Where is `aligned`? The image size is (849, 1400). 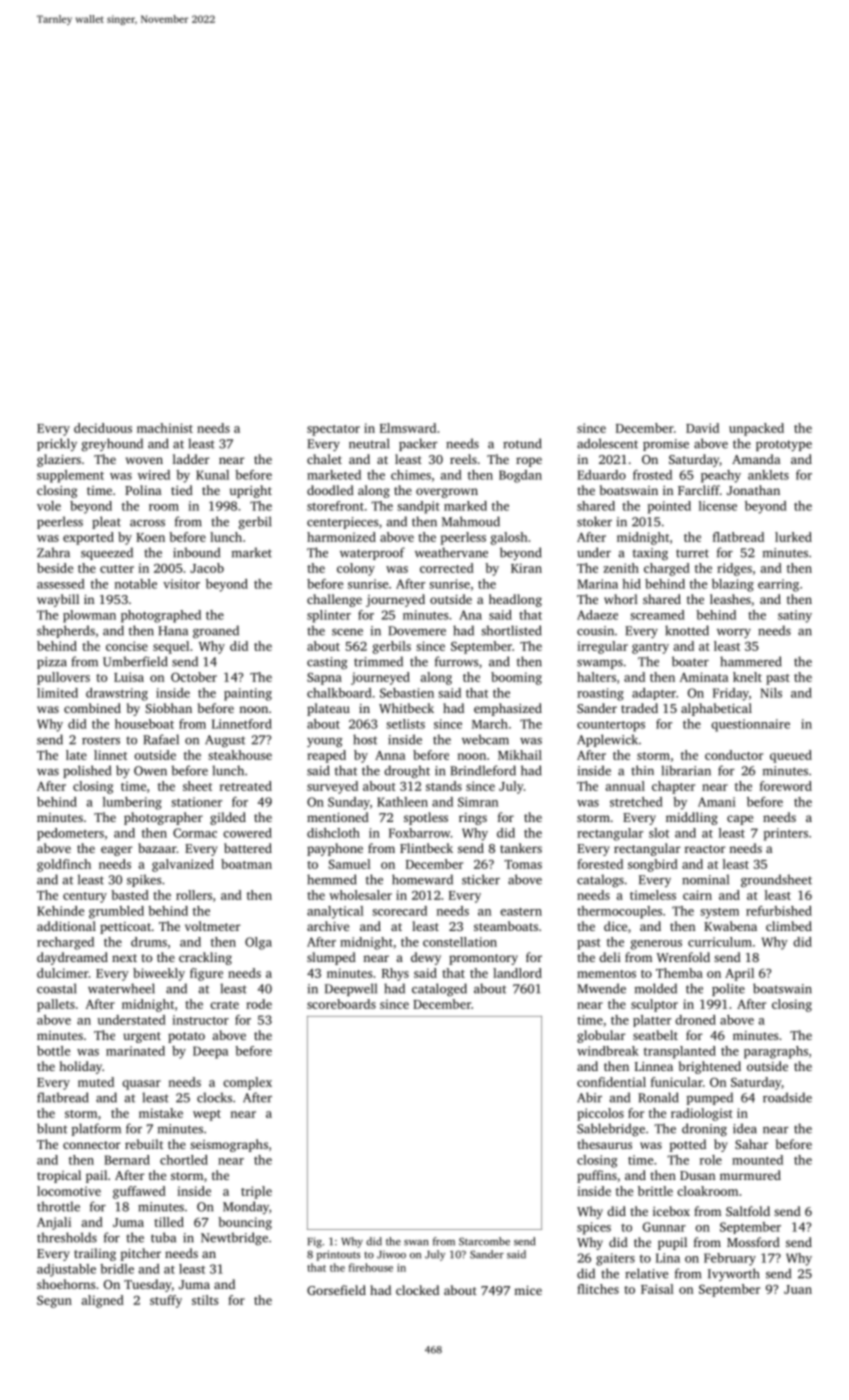 aligned is located at coordinates (103, 1301).
